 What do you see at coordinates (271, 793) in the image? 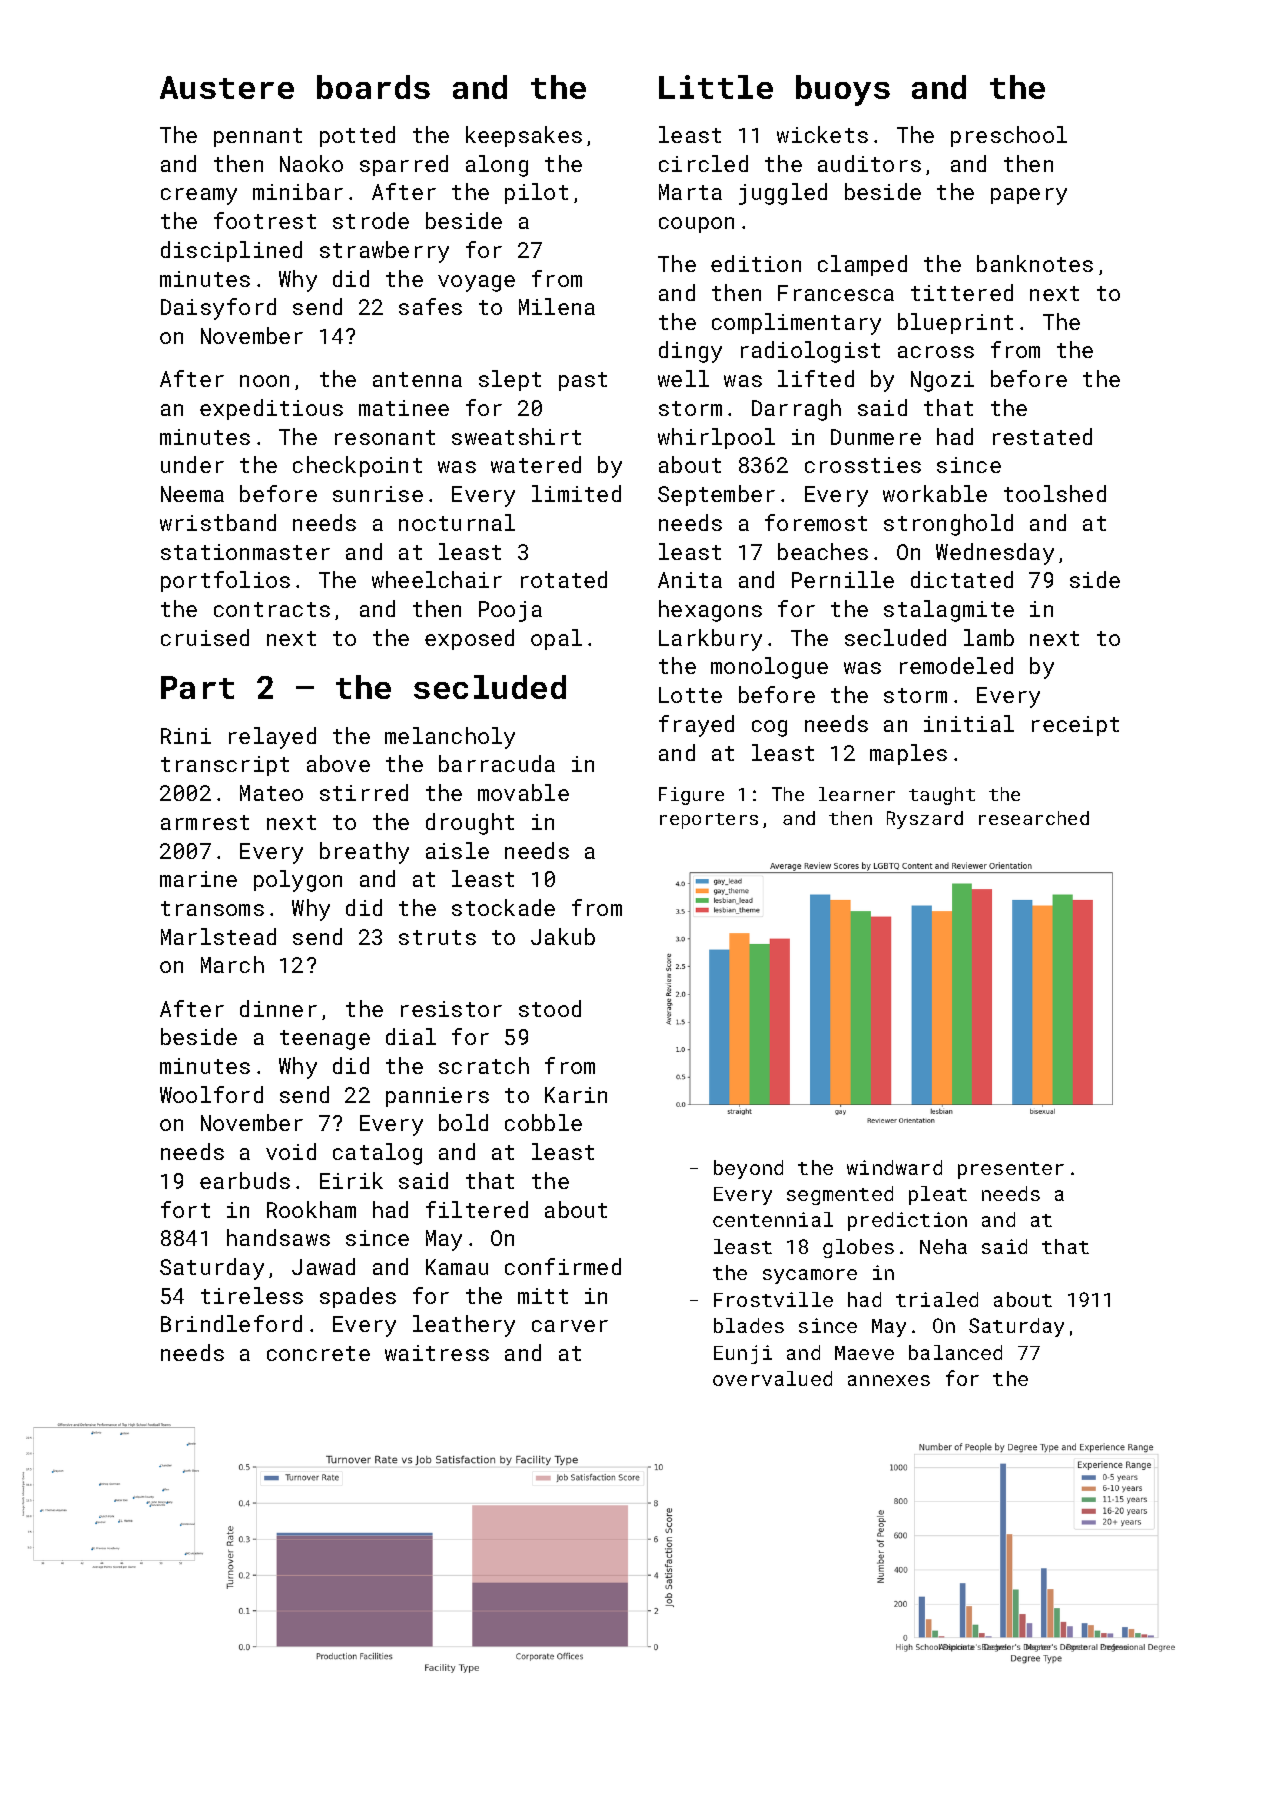
I see `Mateo` at bounding box center [271, 793].
